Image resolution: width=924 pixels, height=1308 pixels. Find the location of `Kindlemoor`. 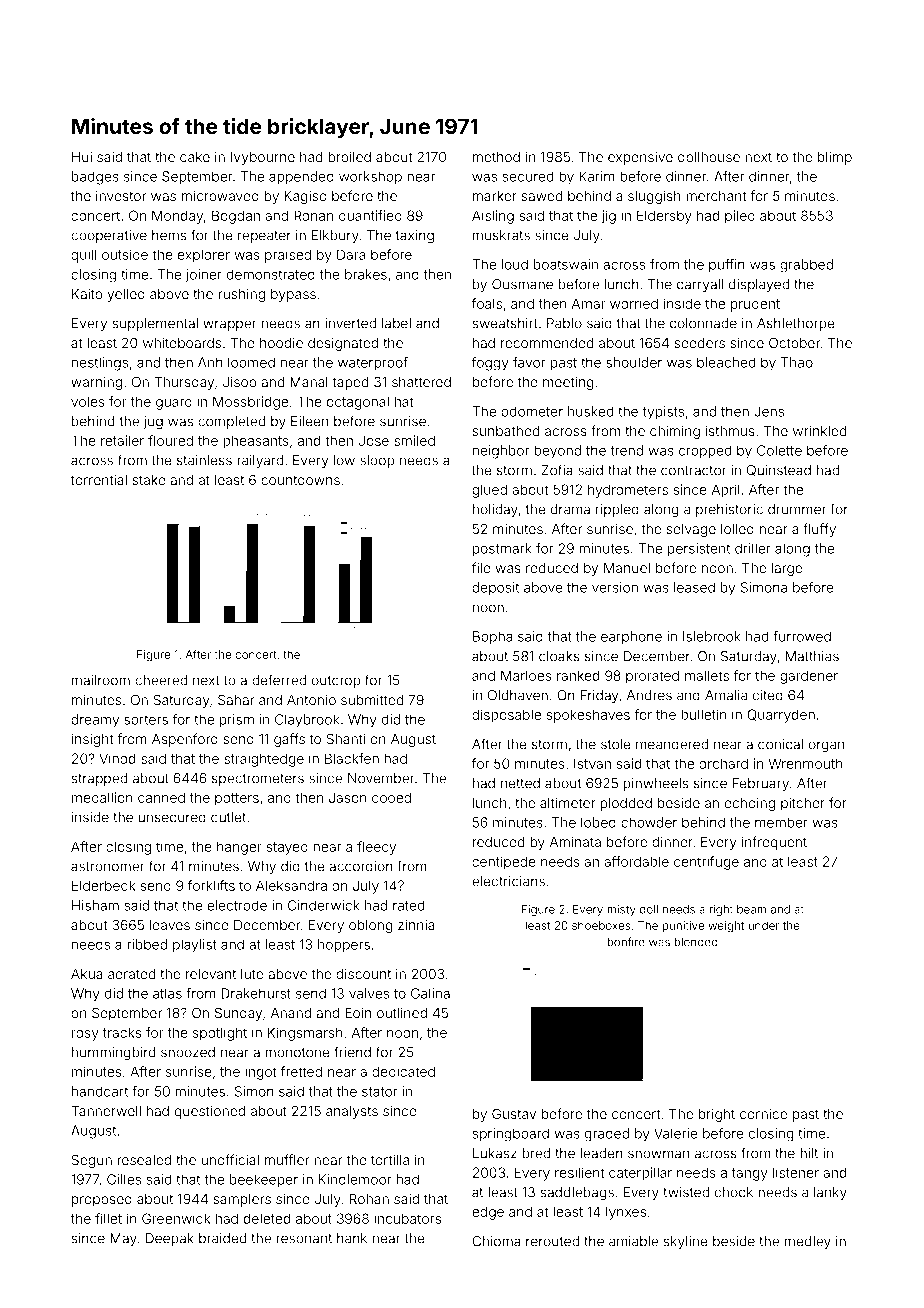

Kindlemoor is located at coordinates (355, 1179).
